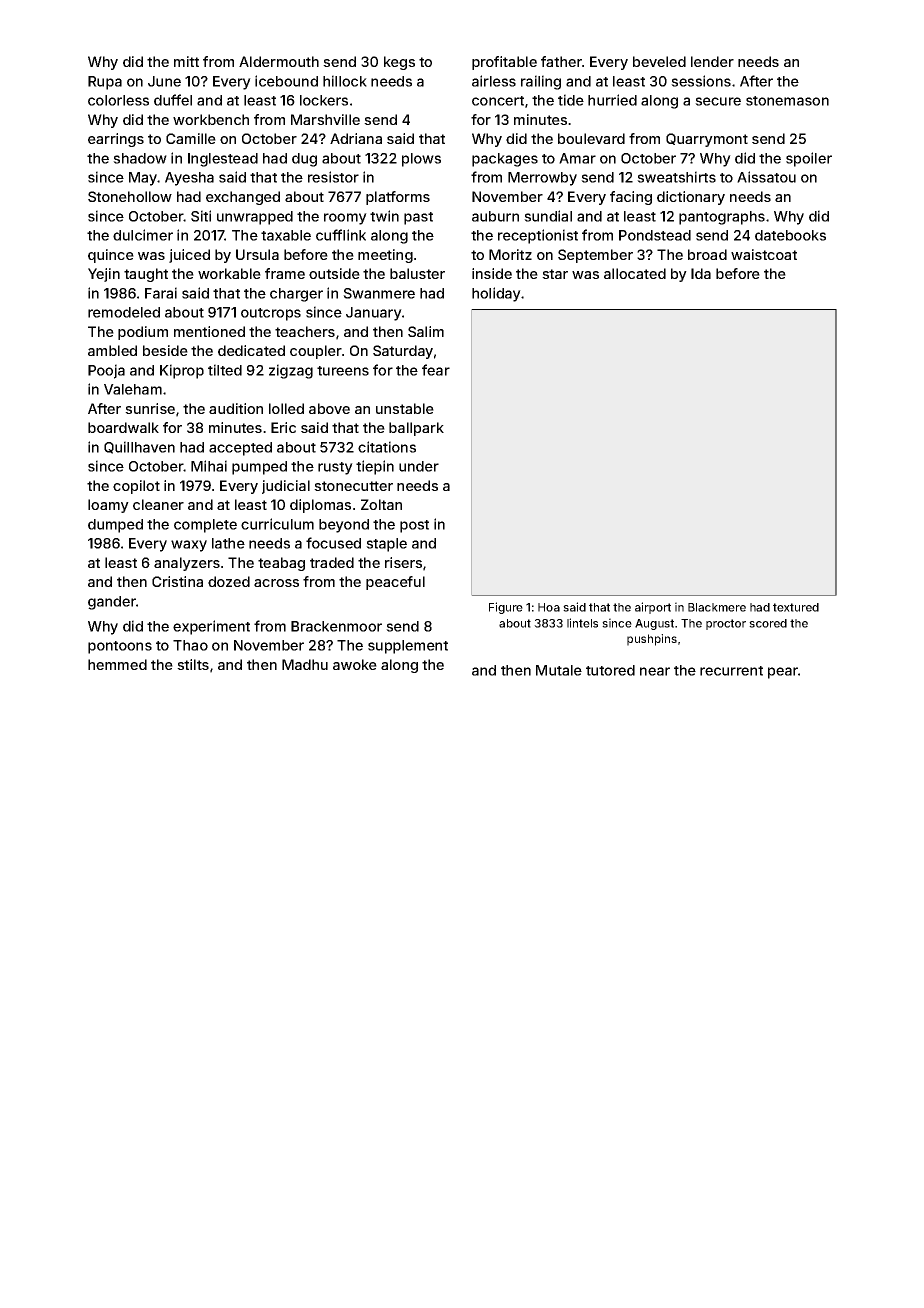 Image resolution: width=924 pixels, height=1308 pixels. I want to click on Salim, so click(426, 331).
